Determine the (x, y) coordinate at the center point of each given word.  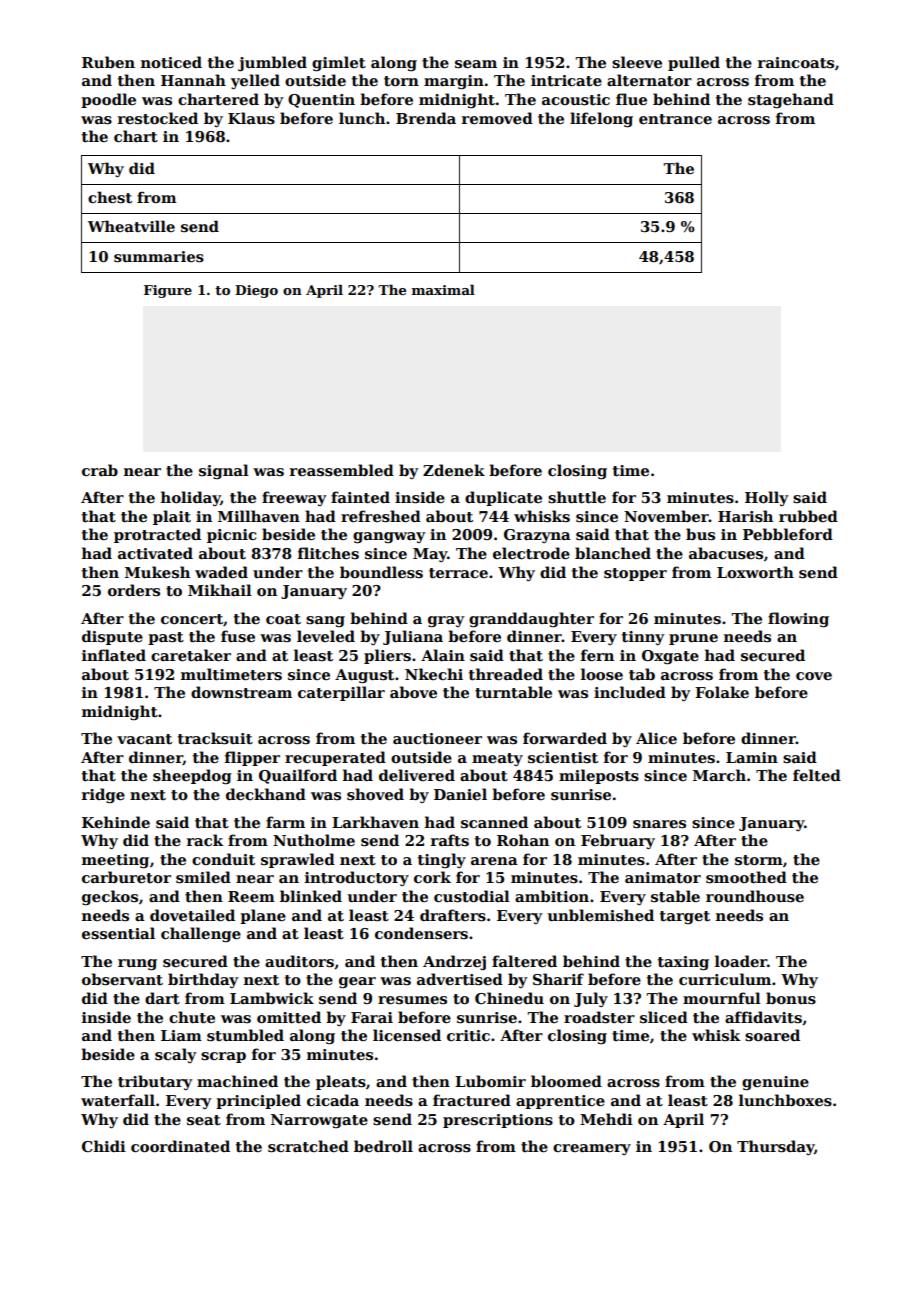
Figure (168, 291)
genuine (775, 1083)
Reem (251, 896)
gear (357, 983)
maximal (443, 289)
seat (204, 1120)
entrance (675, 119)
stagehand (791, 101)
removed (497, 118)
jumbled (272, 64)
